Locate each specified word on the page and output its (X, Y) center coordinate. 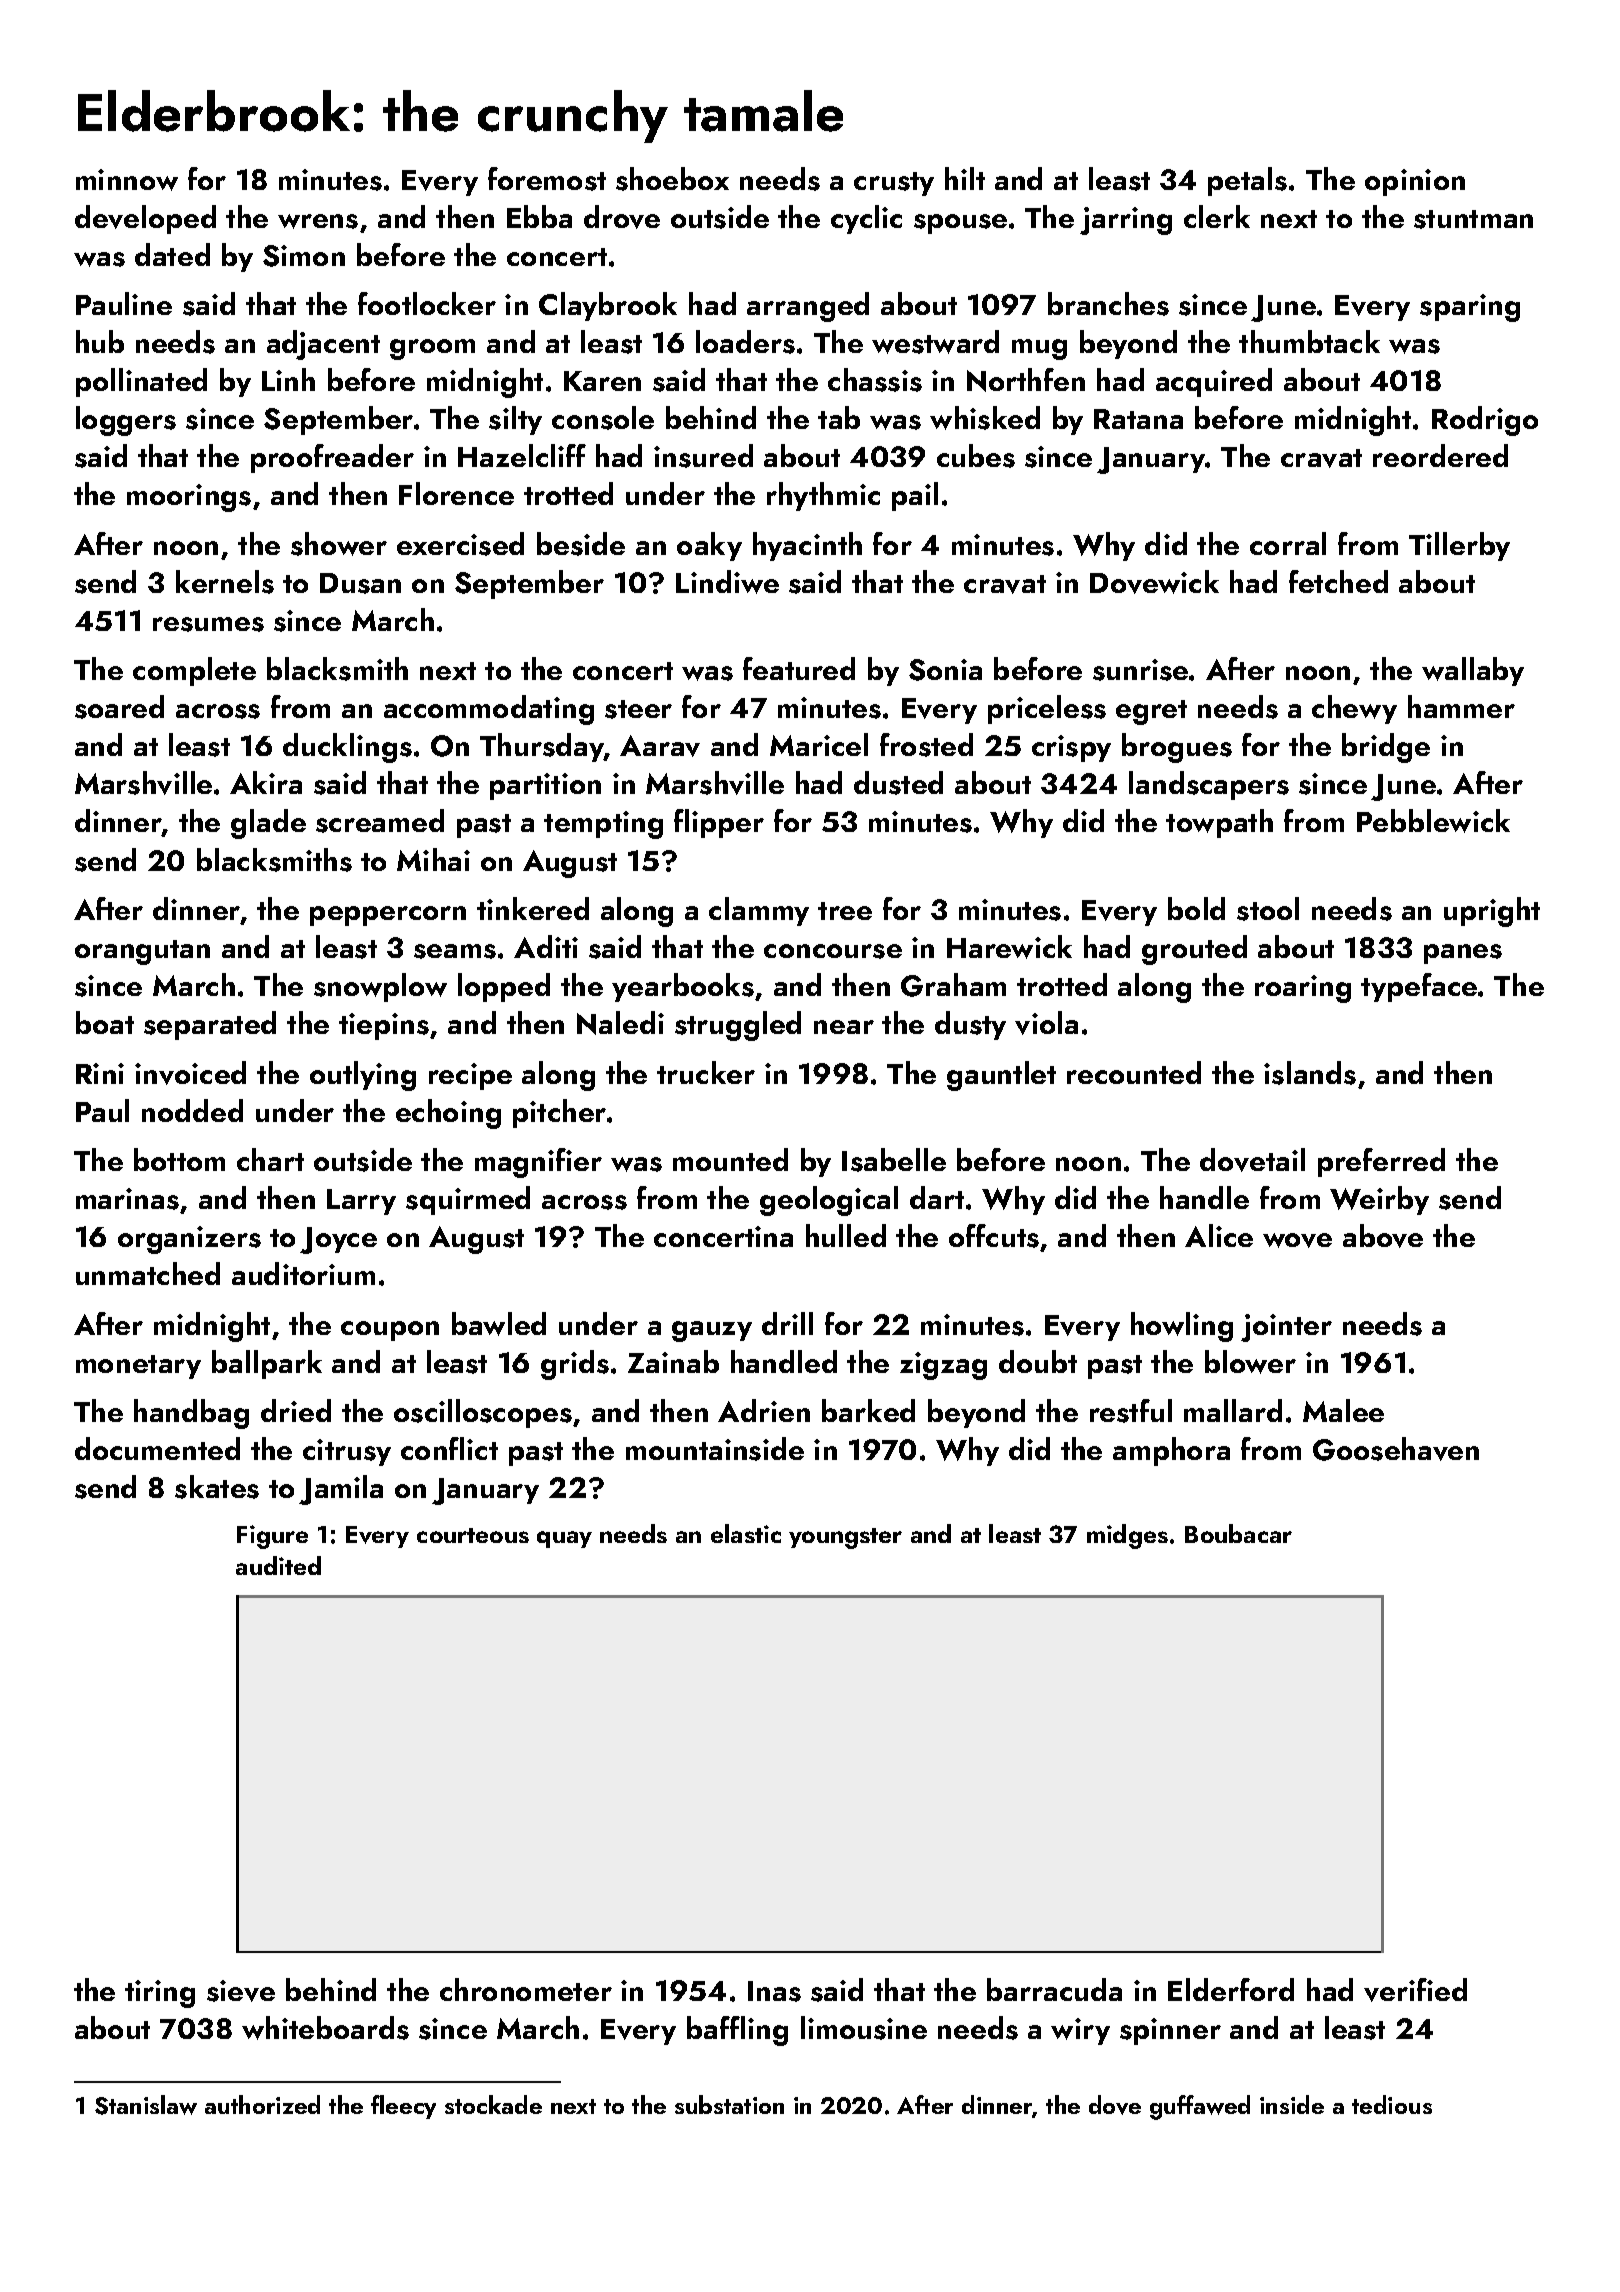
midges (1127, 1536)
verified (1415, 1990)
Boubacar (1238, 1533)
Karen (602, 381)
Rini (100, 1073)
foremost (547, 179)
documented (157, 1448)
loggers (126, 421)
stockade (493, 2104)
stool (1268, 909)
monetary (138, 1367)
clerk (1217, 216)
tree (845, 911)
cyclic (866, 219)
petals (1247, 181)
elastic (746, 1533)
